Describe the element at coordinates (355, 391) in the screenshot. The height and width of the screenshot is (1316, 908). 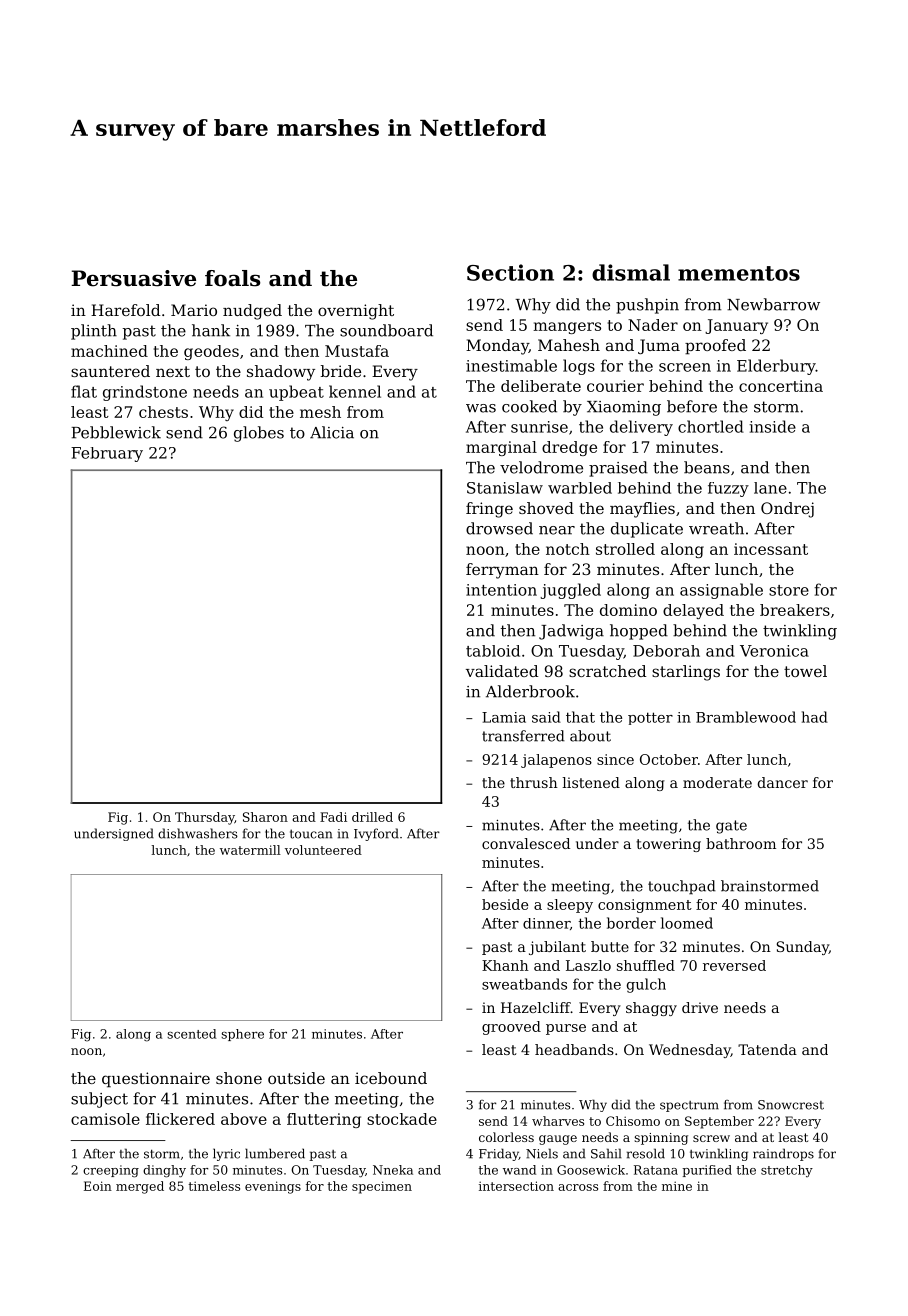
I see `kennel` at that location.
